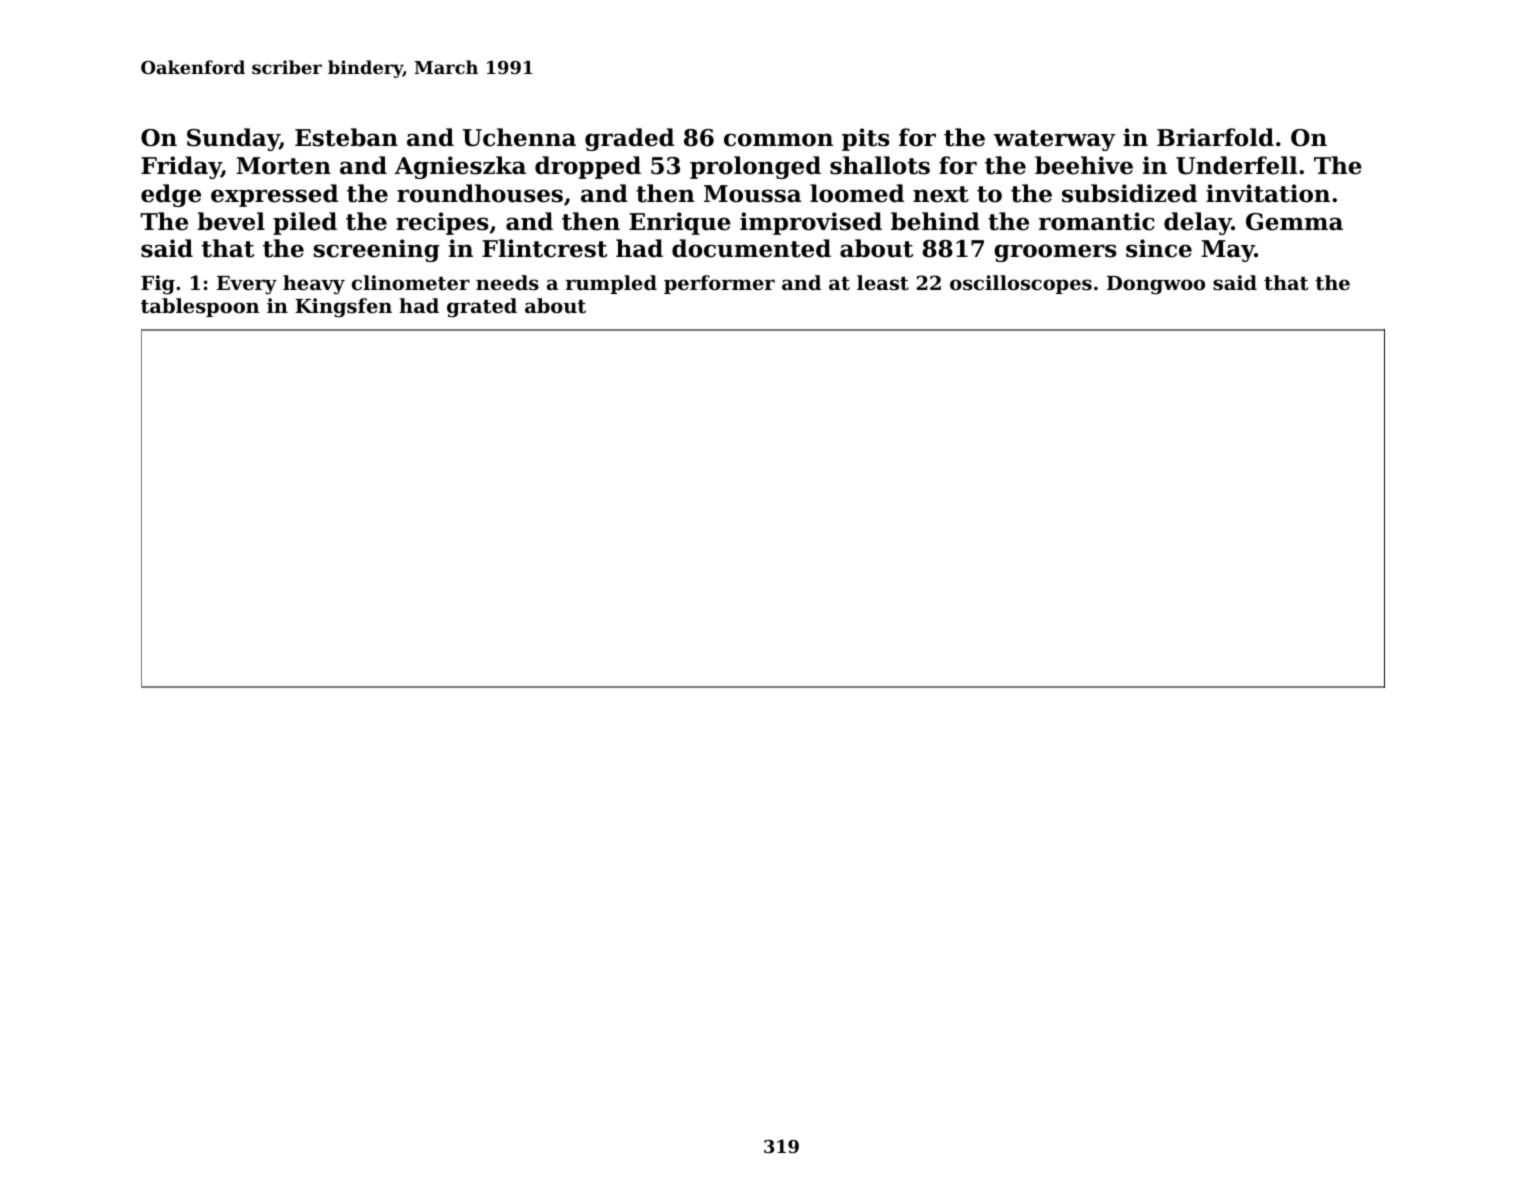  What do you see at coordinates (346, 137) in the document?
I see `Esteban` at bounding box center [346, 137].
